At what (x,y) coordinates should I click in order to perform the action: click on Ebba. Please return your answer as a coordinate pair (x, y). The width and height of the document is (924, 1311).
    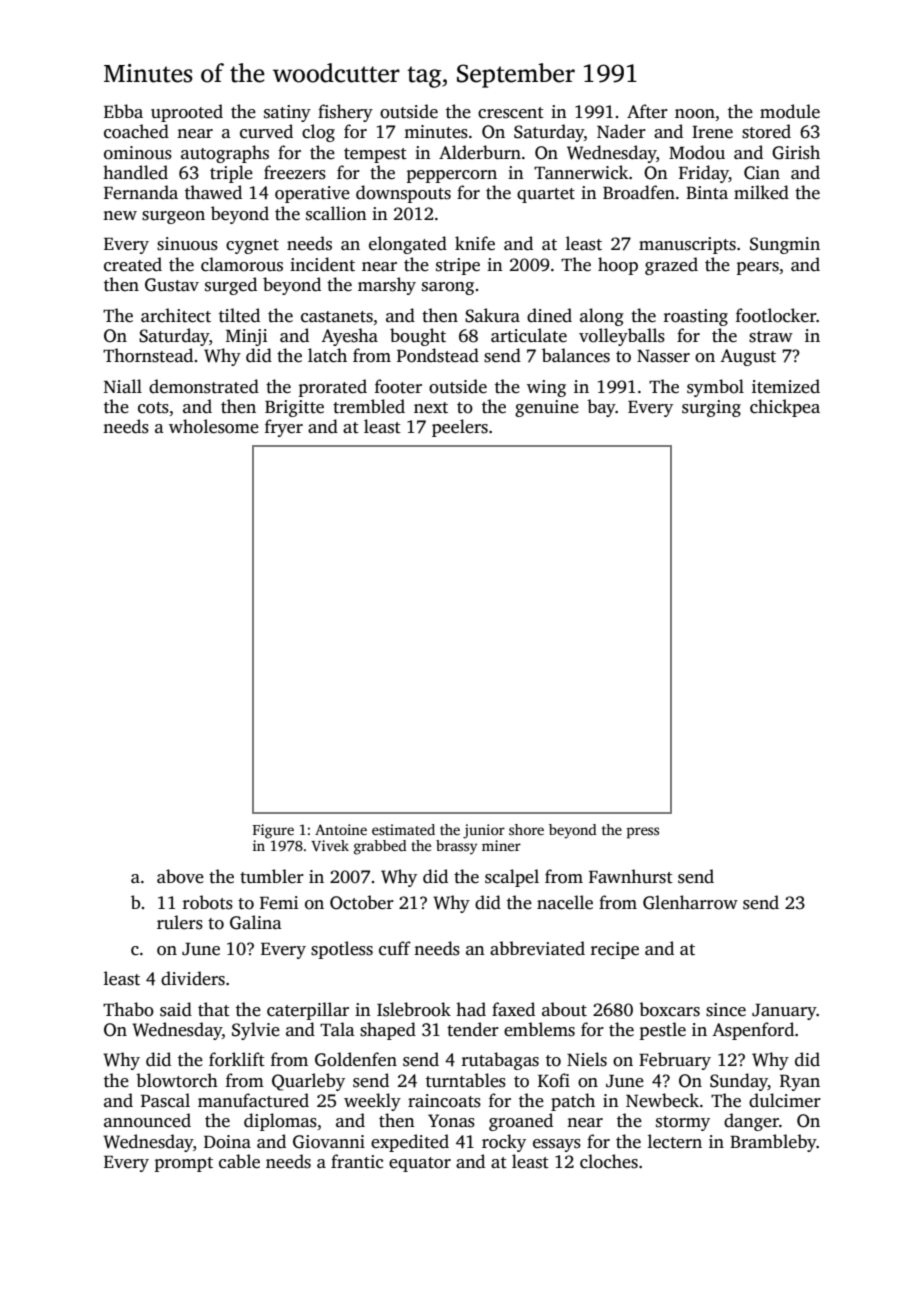
    Looking at the image, I should click on (123, 111).
